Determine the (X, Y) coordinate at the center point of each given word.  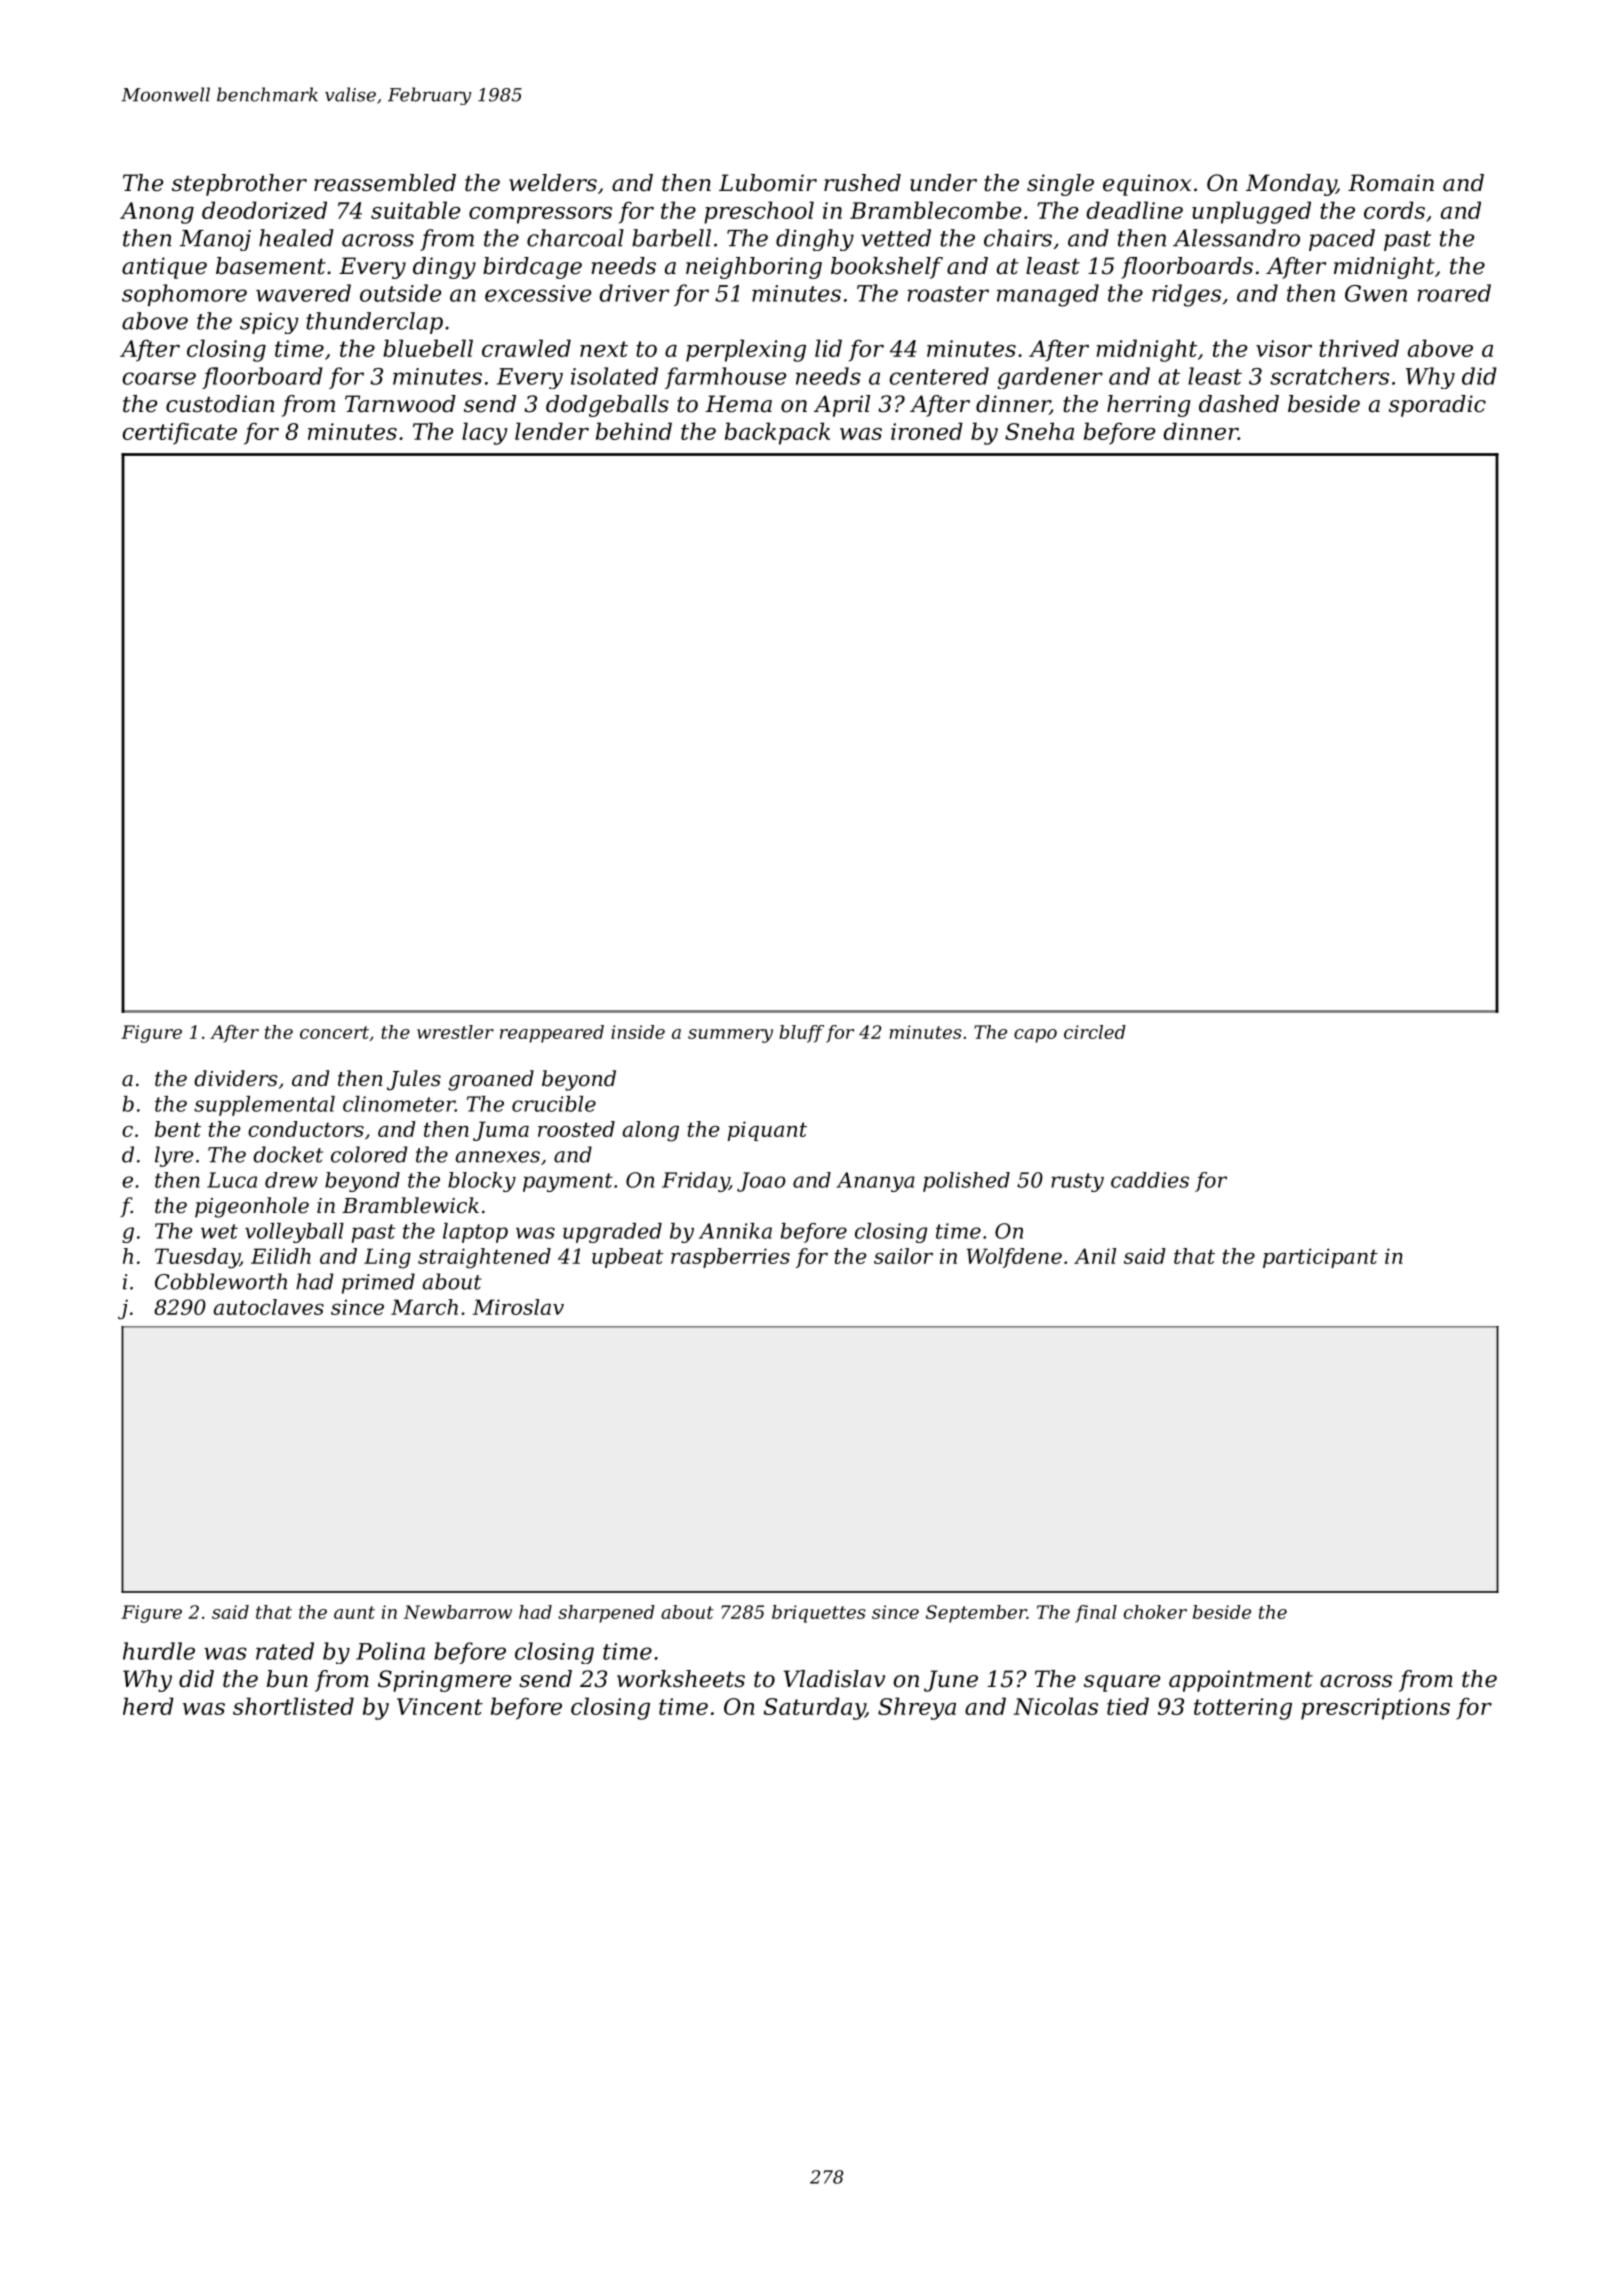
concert (334, 1032)
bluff (801, 1034)
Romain (1391, 183)
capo (1035, 1036)
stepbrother (239, 185)
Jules (414, 1080)
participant (1320, 1258)
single (1060, 185)
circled (1095, 1032)
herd (148, 1706)
